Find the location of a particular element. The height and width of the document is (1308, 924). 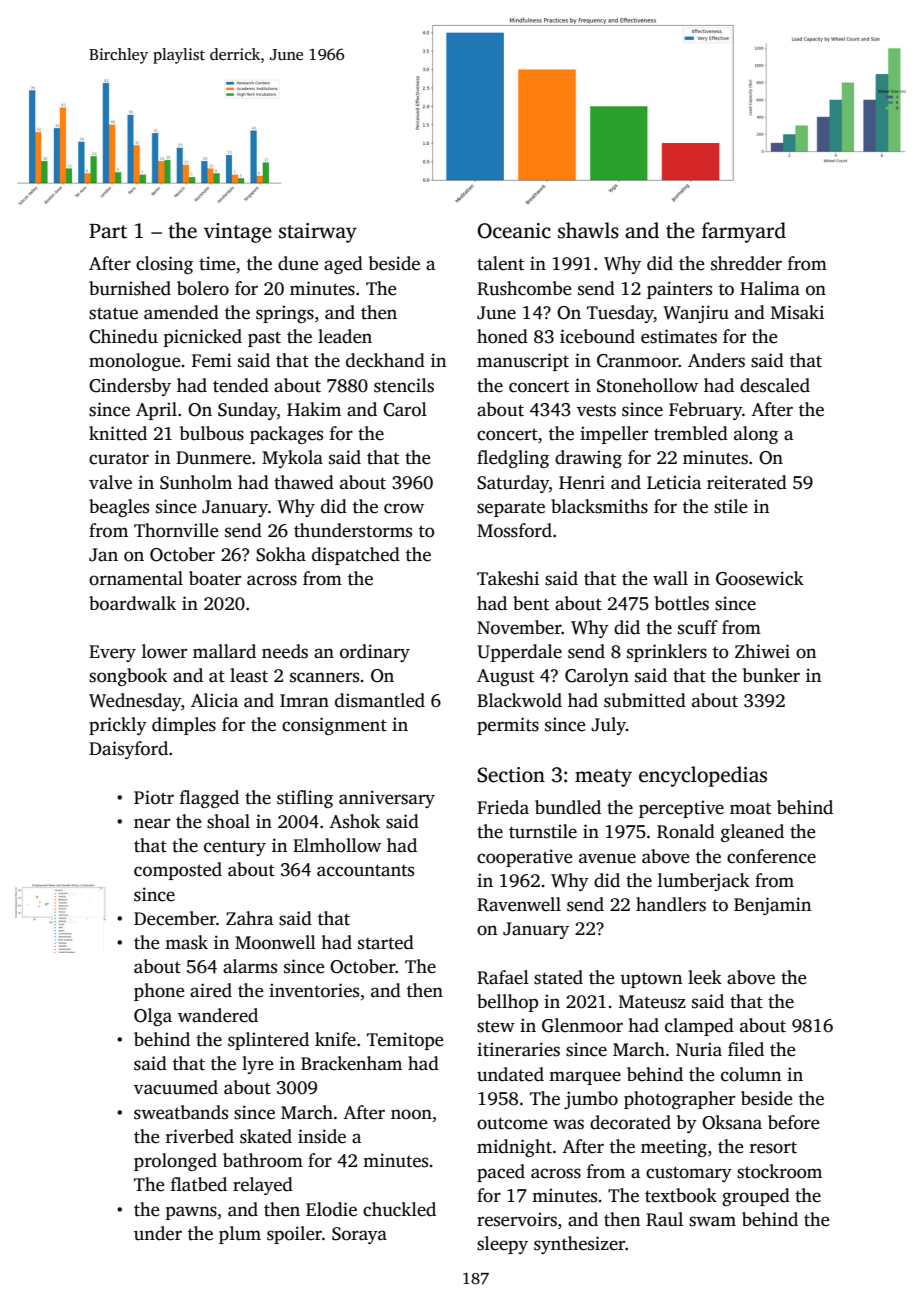

swam is located at coordinates (712, 1221).
